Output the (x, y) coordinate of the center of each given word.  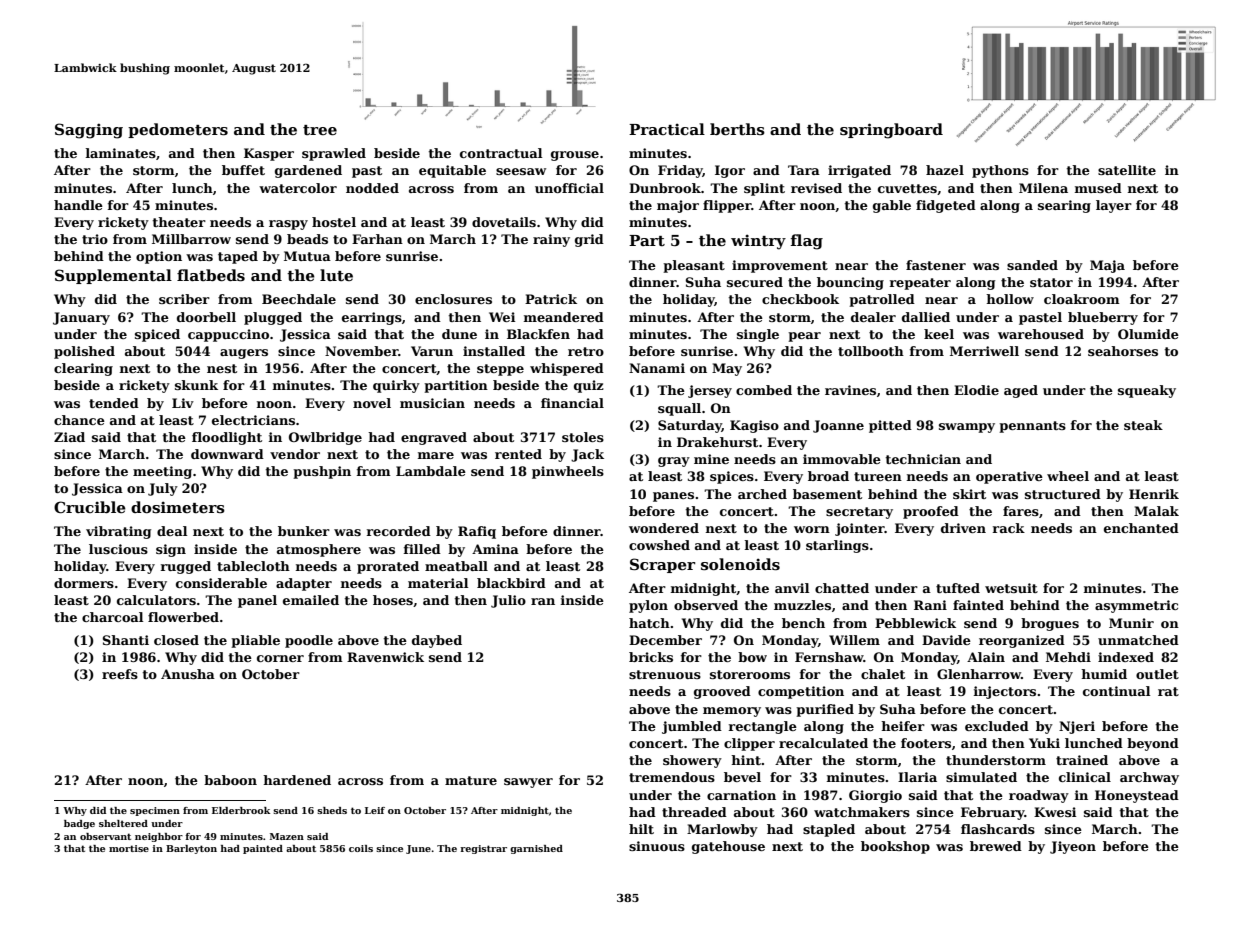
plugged (273, 318)
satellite (1127, 170)
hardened (297, 780)
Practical (667, 129)
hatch (649, 623)
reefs (120, 674)
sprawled (334, 154)
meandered (564, 317)
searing (1064, 206)
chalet (883, 674)
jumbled (692, 727)
